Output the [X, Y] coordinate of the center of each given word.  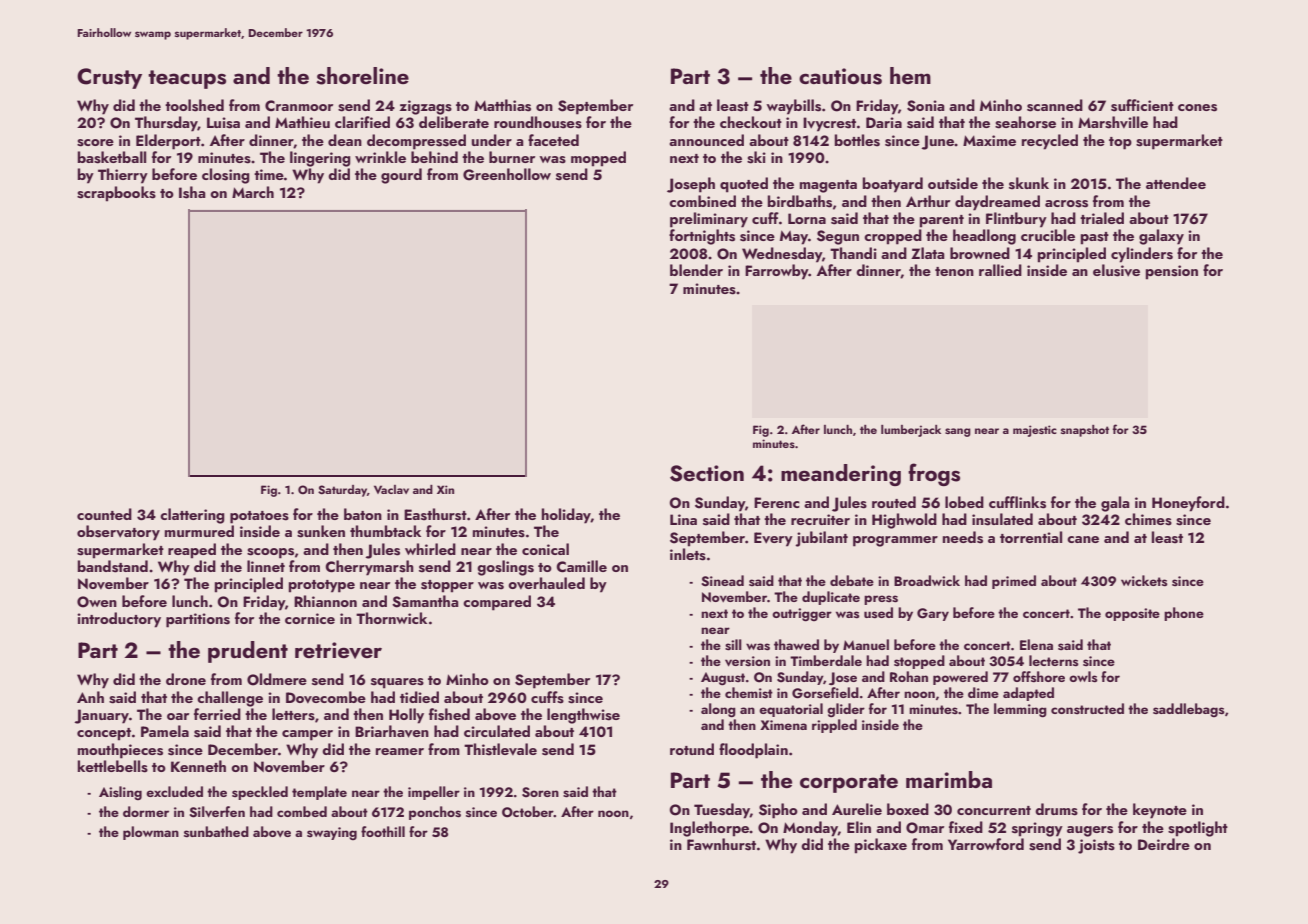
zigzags [426, 107]
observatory [118, 533]
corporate [849, 783]
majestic [1035, 431]
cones [1197, 108]
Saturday [342, 491]
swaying [332, 833]
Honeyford [1188, 504]
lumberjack [911, 431]
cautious [840, 76]
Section [707, 473]
